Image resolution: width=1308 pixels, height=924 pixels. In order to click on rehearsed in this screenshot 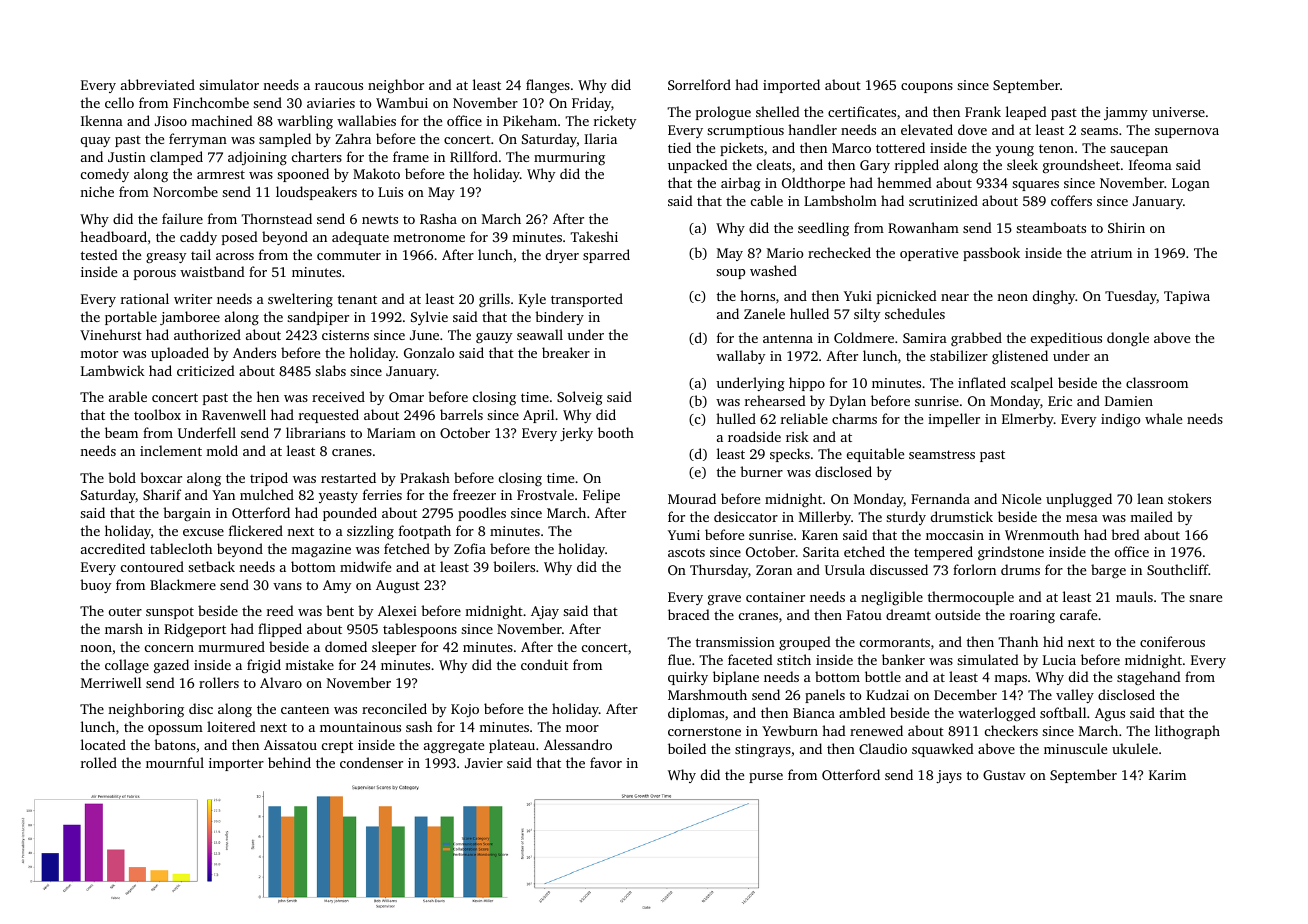, I will do `click(775, 400)`.
